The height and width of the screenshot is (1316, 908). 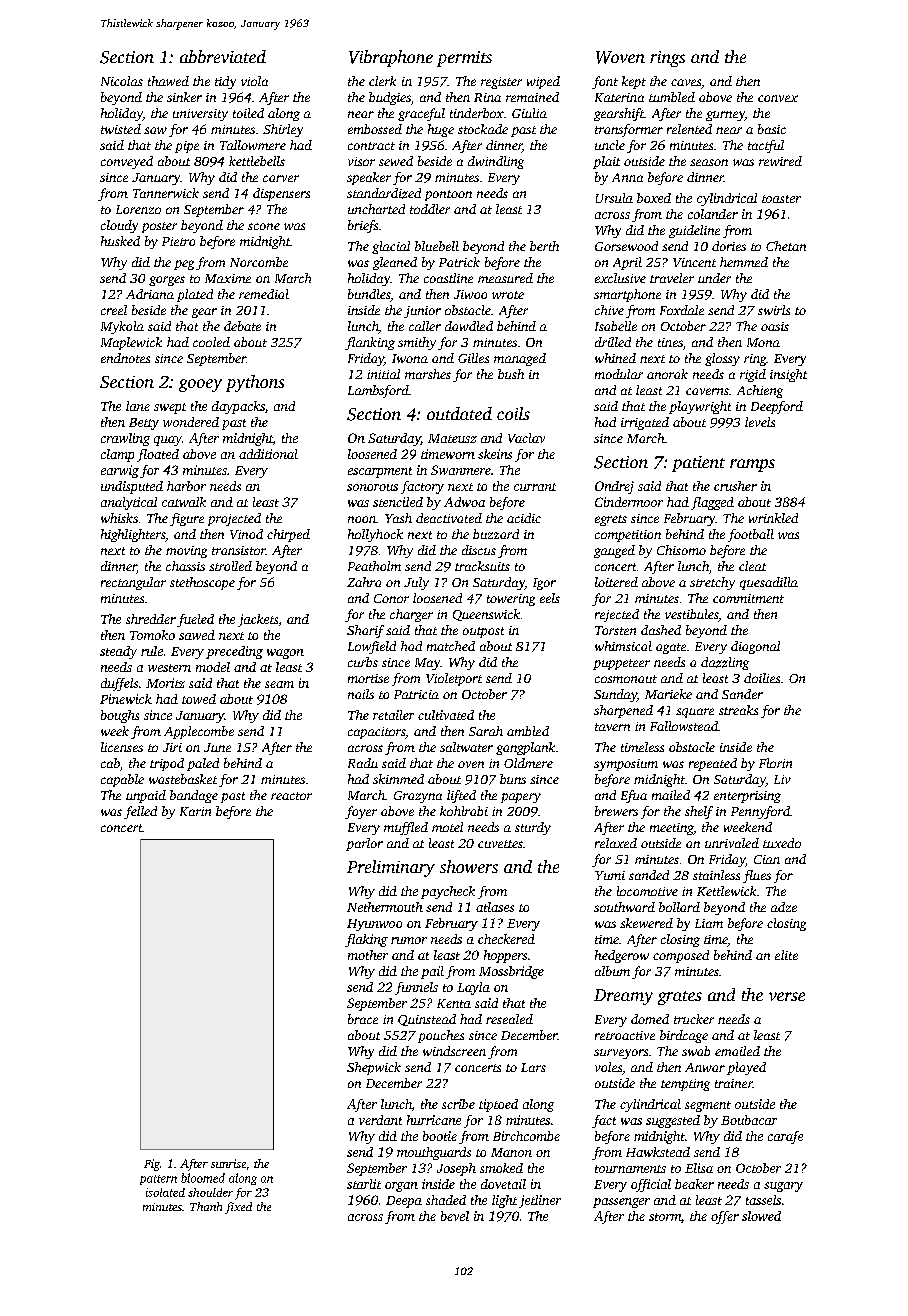 What do you see at coordinates (670, 342) in the screenshot?
I see `tines` at bounding box center [670, 342].
